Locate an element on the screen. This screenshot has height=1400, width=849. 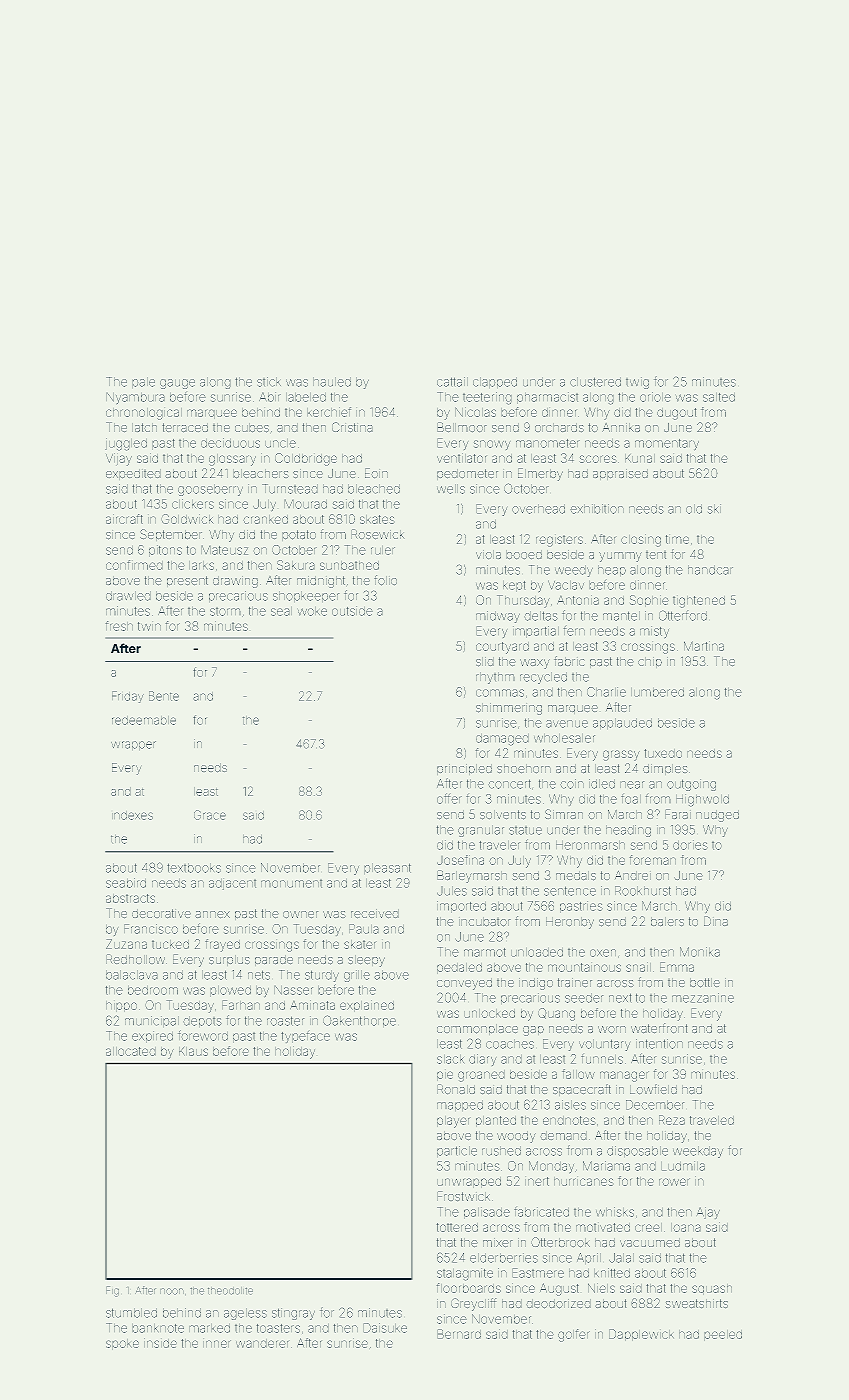
ruler is located at coordinates (383, 550).
